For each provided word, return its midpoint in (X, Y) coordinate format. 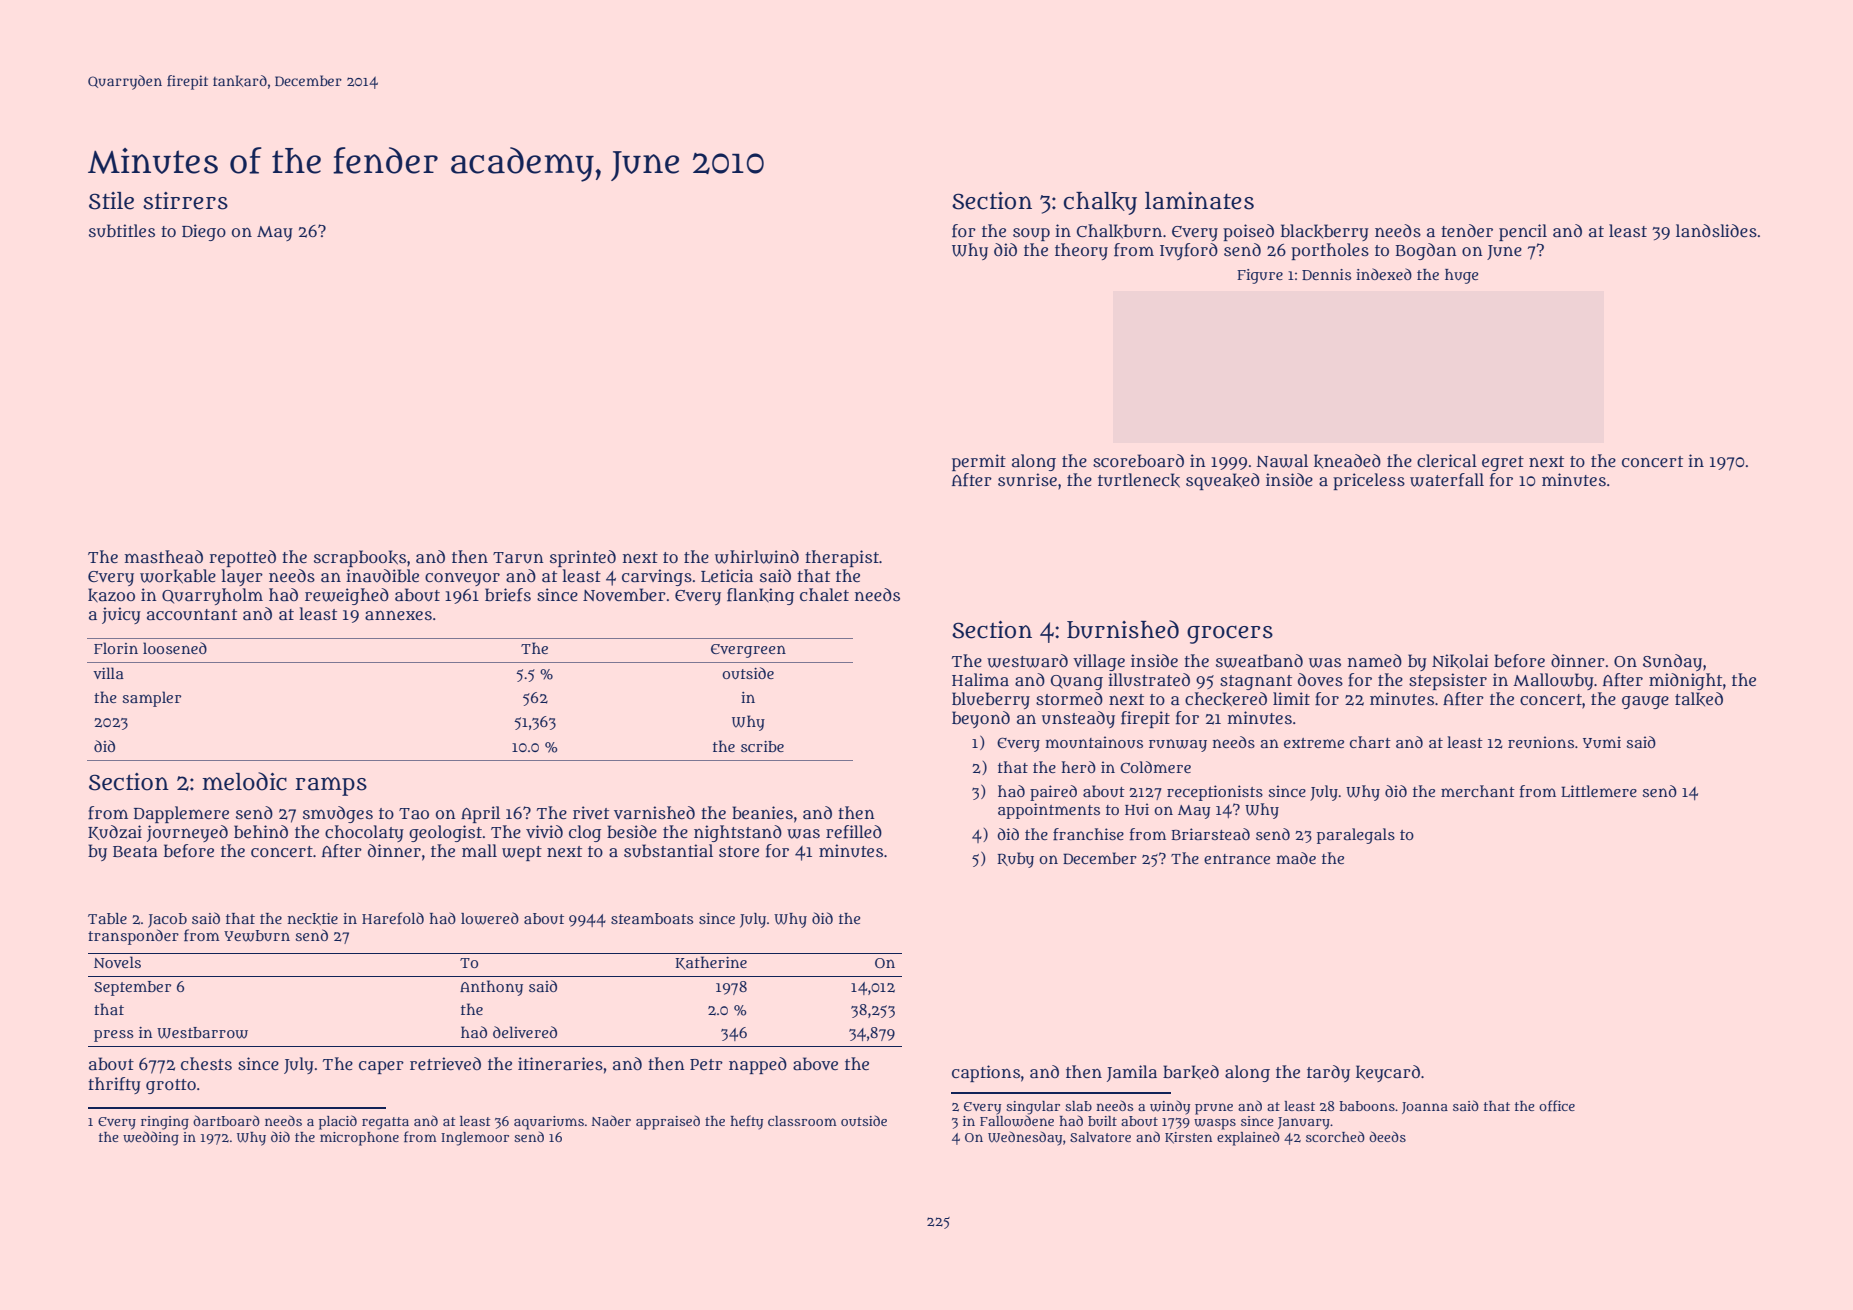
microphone (359, 1139)
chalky (1100, 203)
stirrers (185, 201)
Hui (1137, 809)
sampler (151, 699)
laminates (1199, 201)
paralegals (1356, 836)
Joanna (1425, 1108)
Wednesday (1025, 1138)
